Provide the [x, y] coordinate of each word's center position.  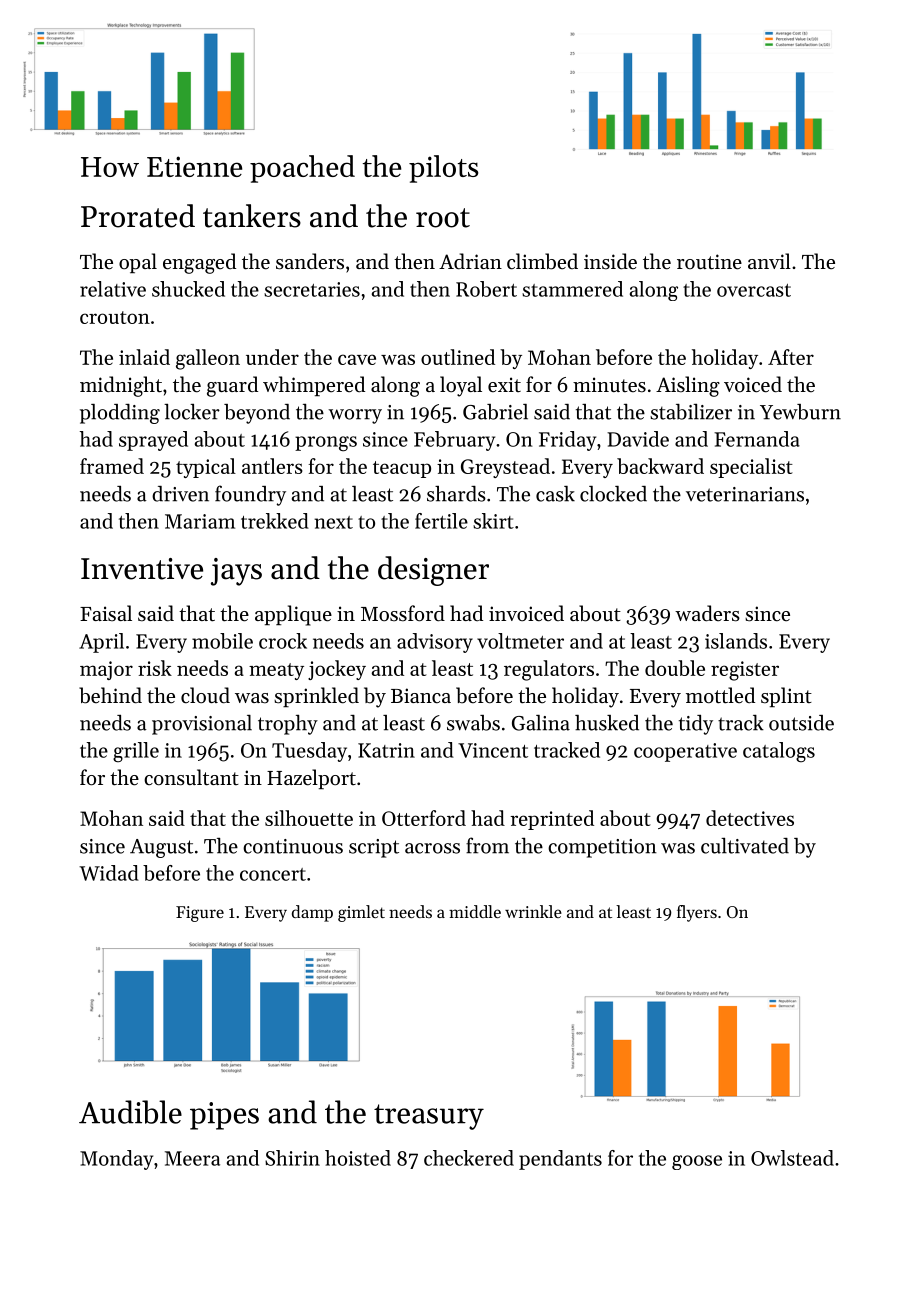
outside [801, 723]
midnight [121, 386]
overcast [754, 290]
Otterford [424, 818]
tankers [252, 216]
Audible [130, 1112]
